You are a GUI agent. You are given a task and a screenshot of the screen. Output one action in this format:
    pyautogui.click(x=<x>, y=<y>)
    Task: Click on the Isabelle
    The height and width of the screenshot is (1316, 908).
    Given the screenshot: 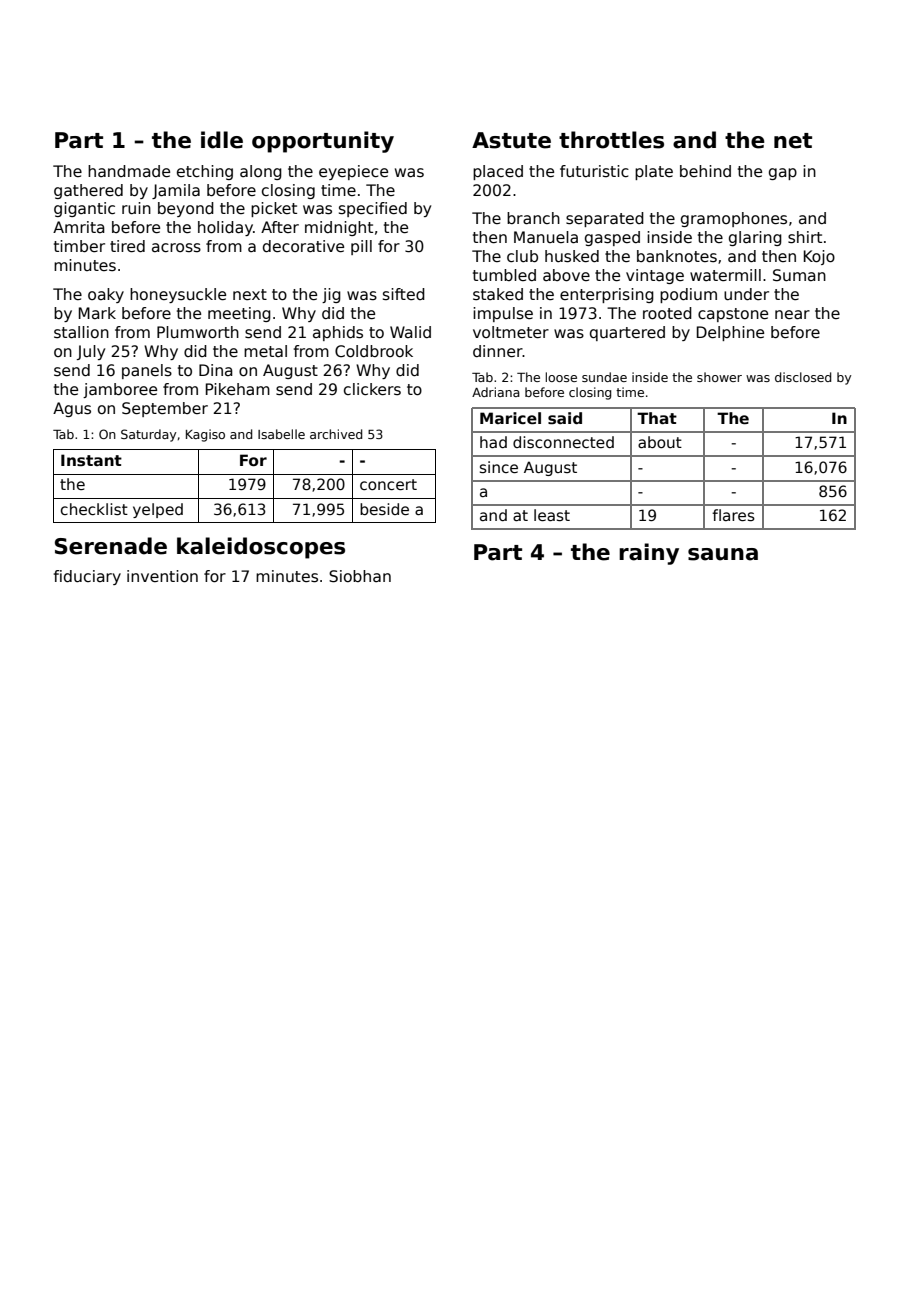 What is the action you would take?
    pyautogui.click(x=281, y=434)
